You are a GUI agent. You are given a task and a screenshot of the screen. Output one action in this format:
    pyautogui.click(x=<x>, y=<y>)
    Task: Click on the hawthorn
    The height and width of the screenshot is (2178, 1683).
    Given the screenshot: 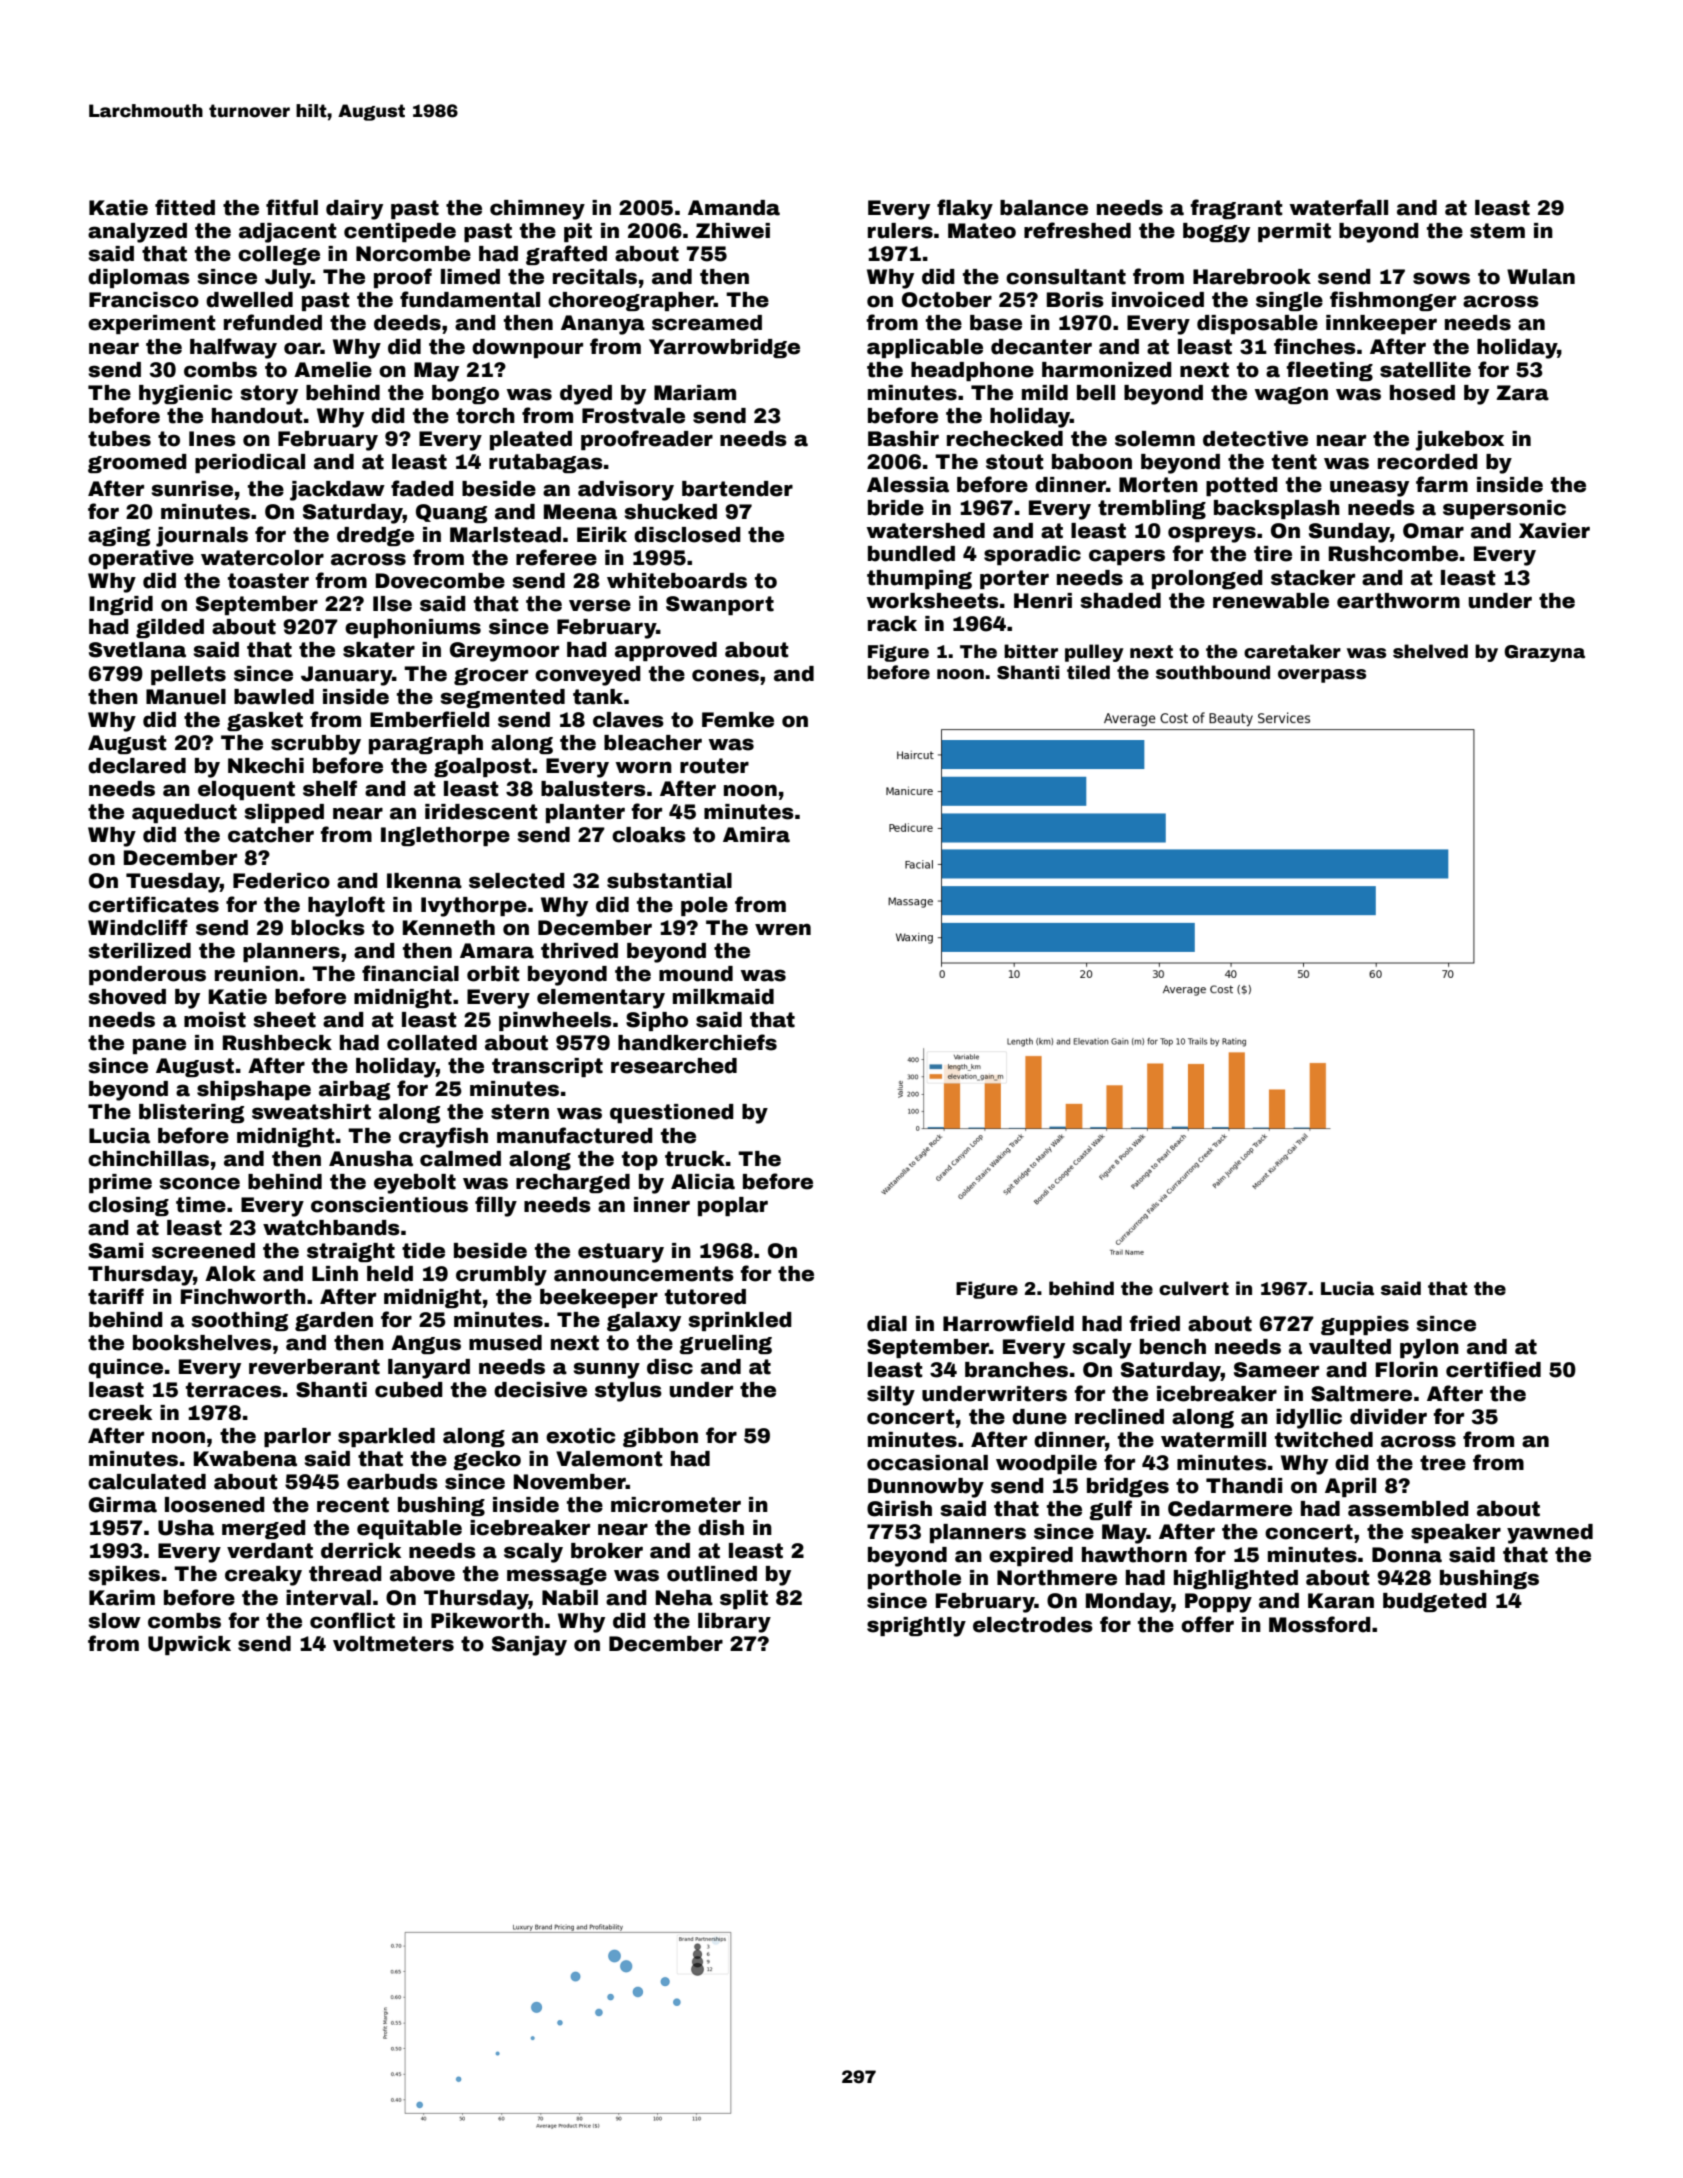 What is the action you would take?
    pyautogui.click(x=1134, y=1555)
